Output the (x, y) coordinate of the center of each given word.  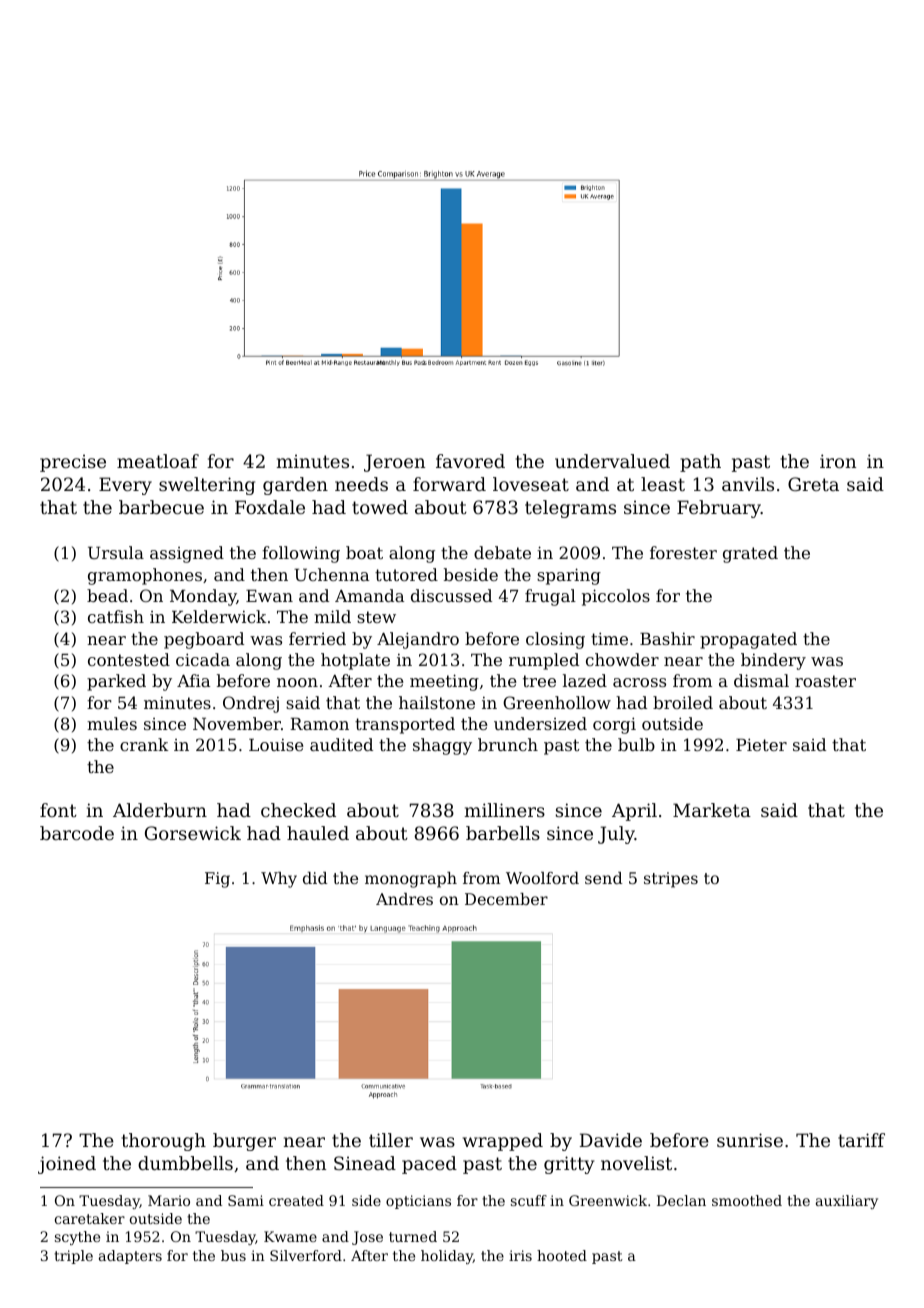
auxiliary (847, 1202)
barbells (503, 833)
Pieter (761, 744)
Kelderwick (219, 616)
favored (470, 461)
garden (295, 486)
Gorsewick (193, 833)
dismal (761, 680)
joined (67, 1165)
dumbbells (185, 1163)
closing (555, 640)
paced (429, 1165)
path (700, 463)
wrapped (503, 1142)
